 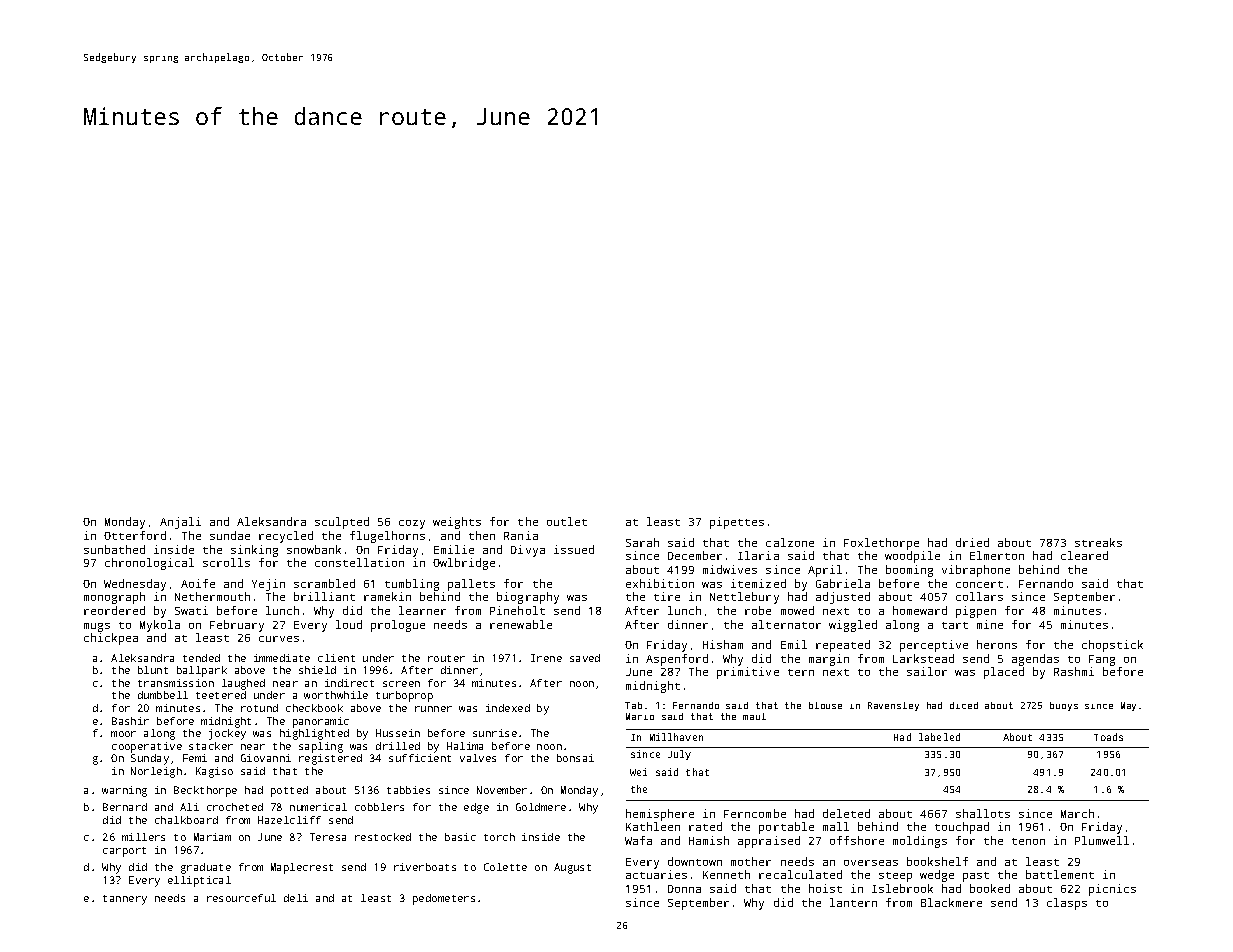 What do you see at coordinates (180, 523) in the screenshot?
I see `Anjali` at bounding box center [180, 523].
